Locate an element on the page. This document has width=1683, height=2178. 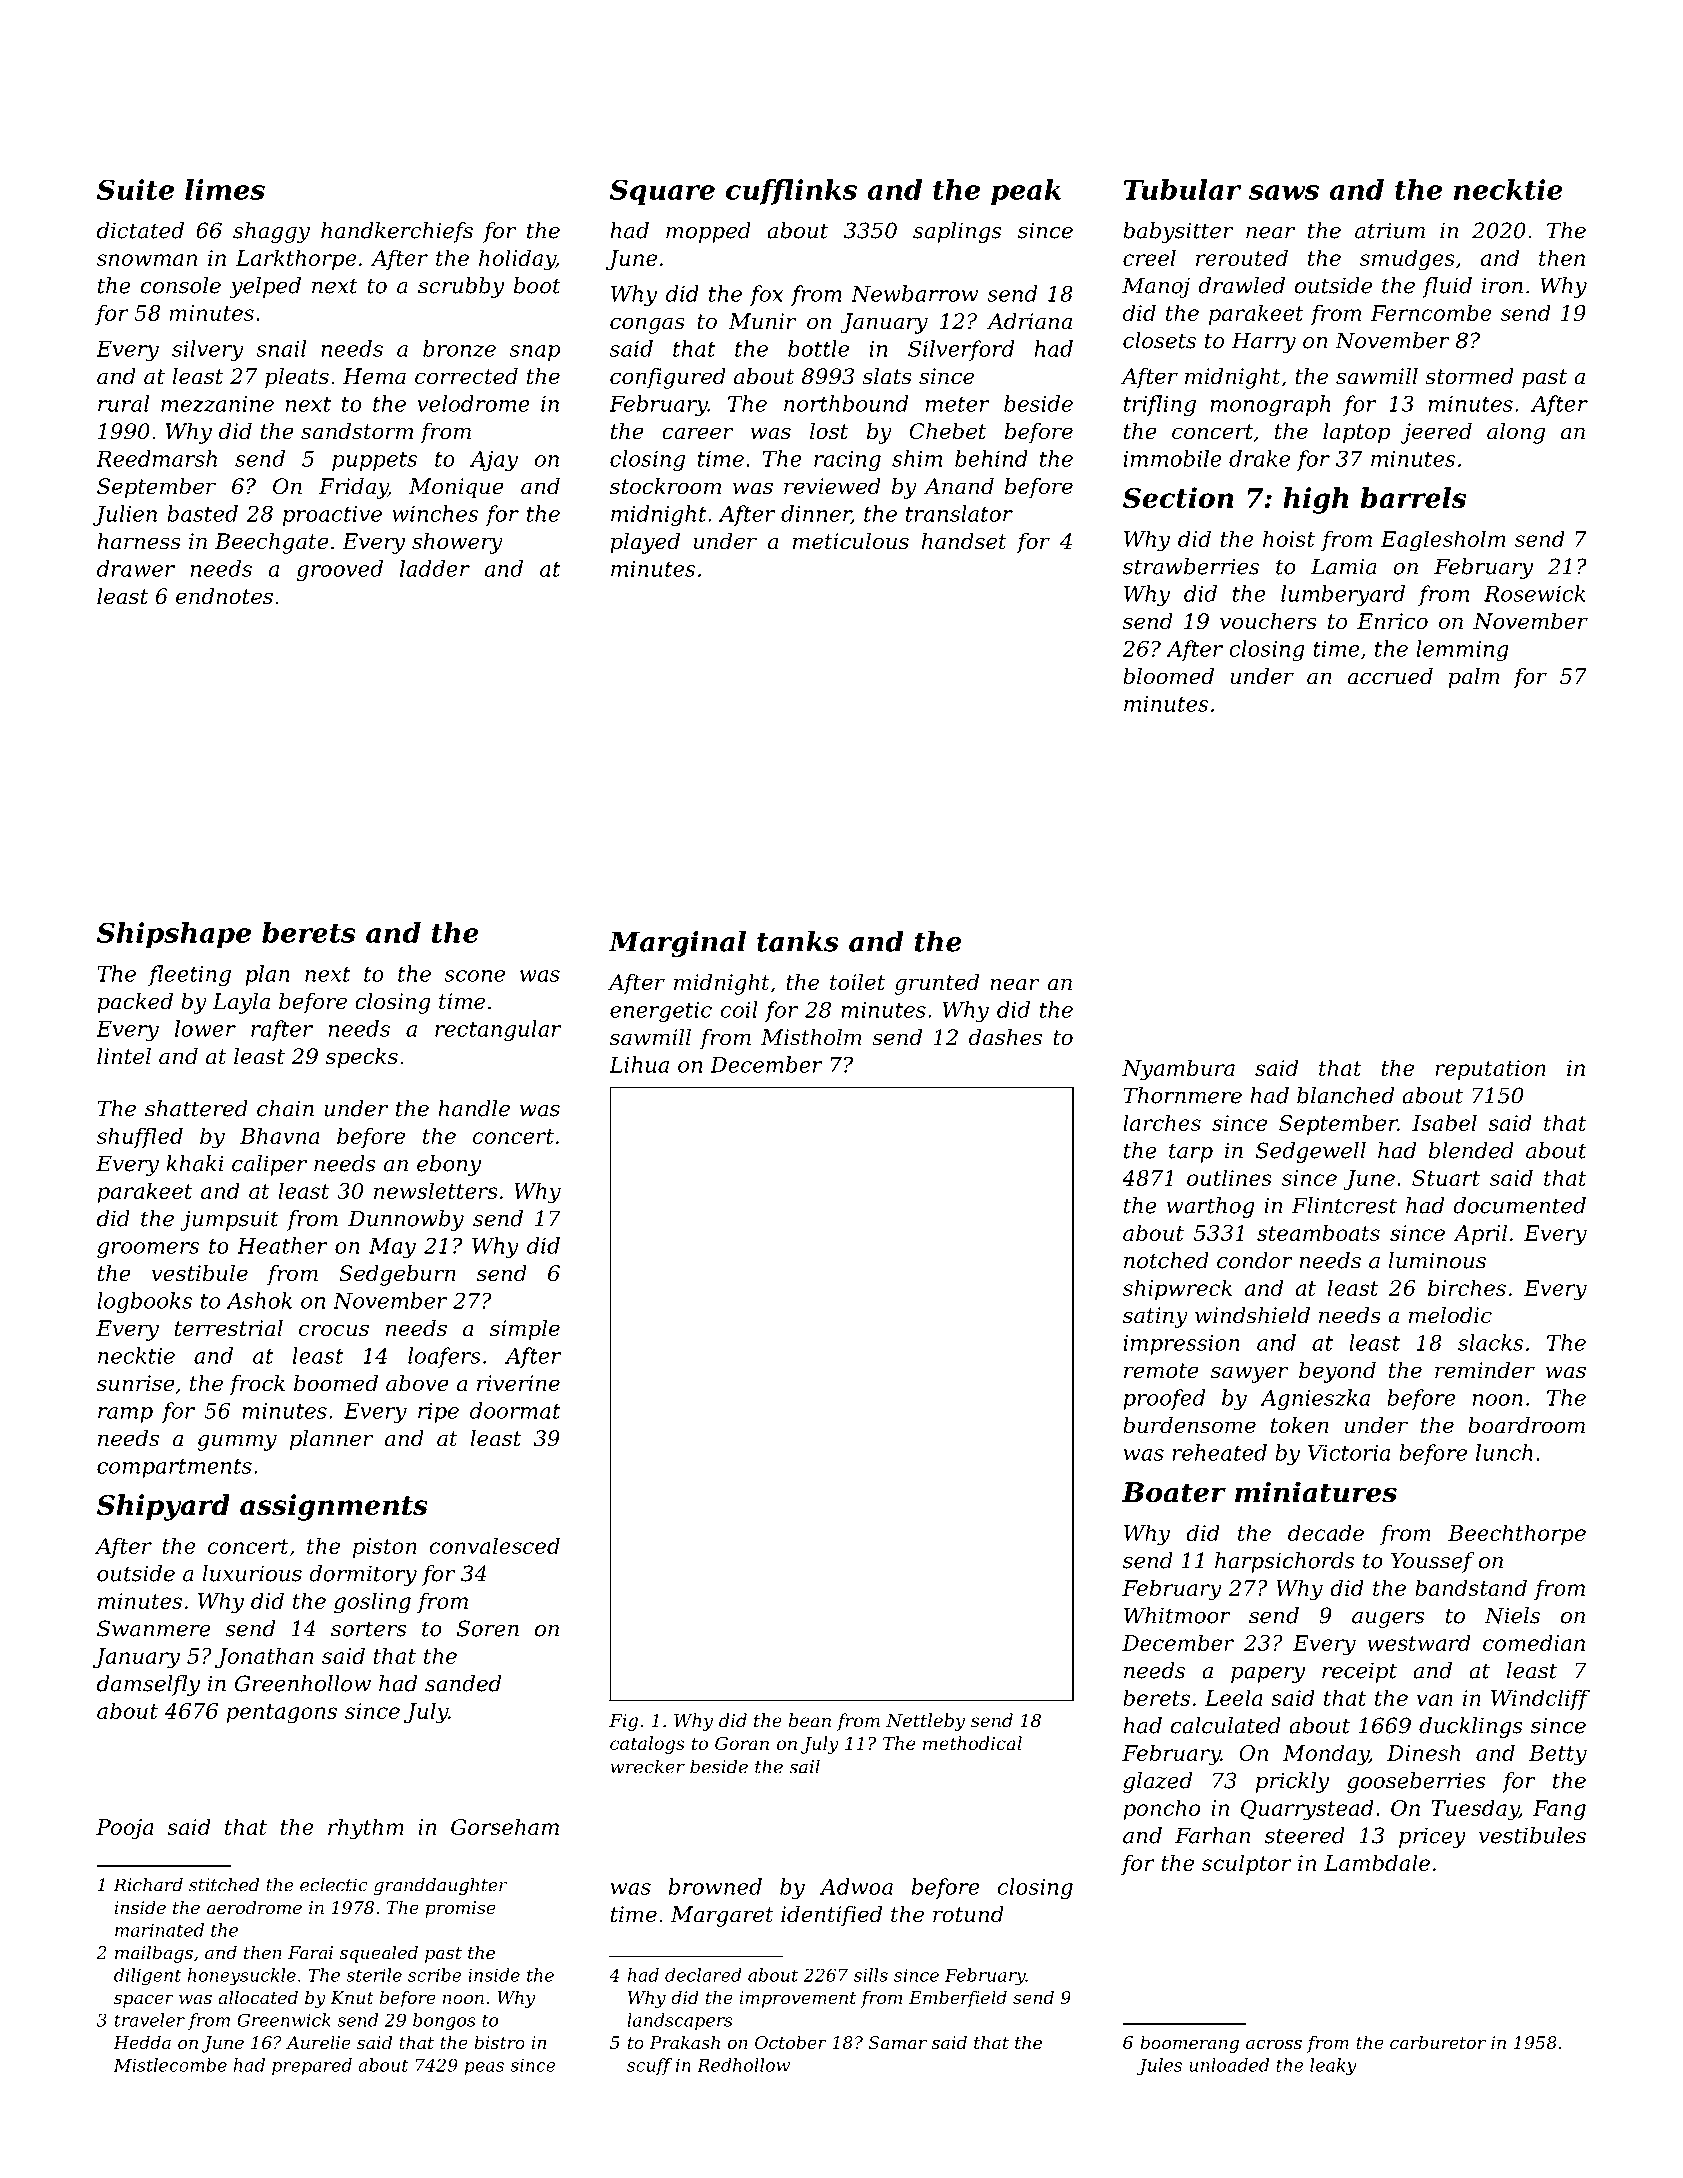
steered is located at coordinates (1305, 1835).
